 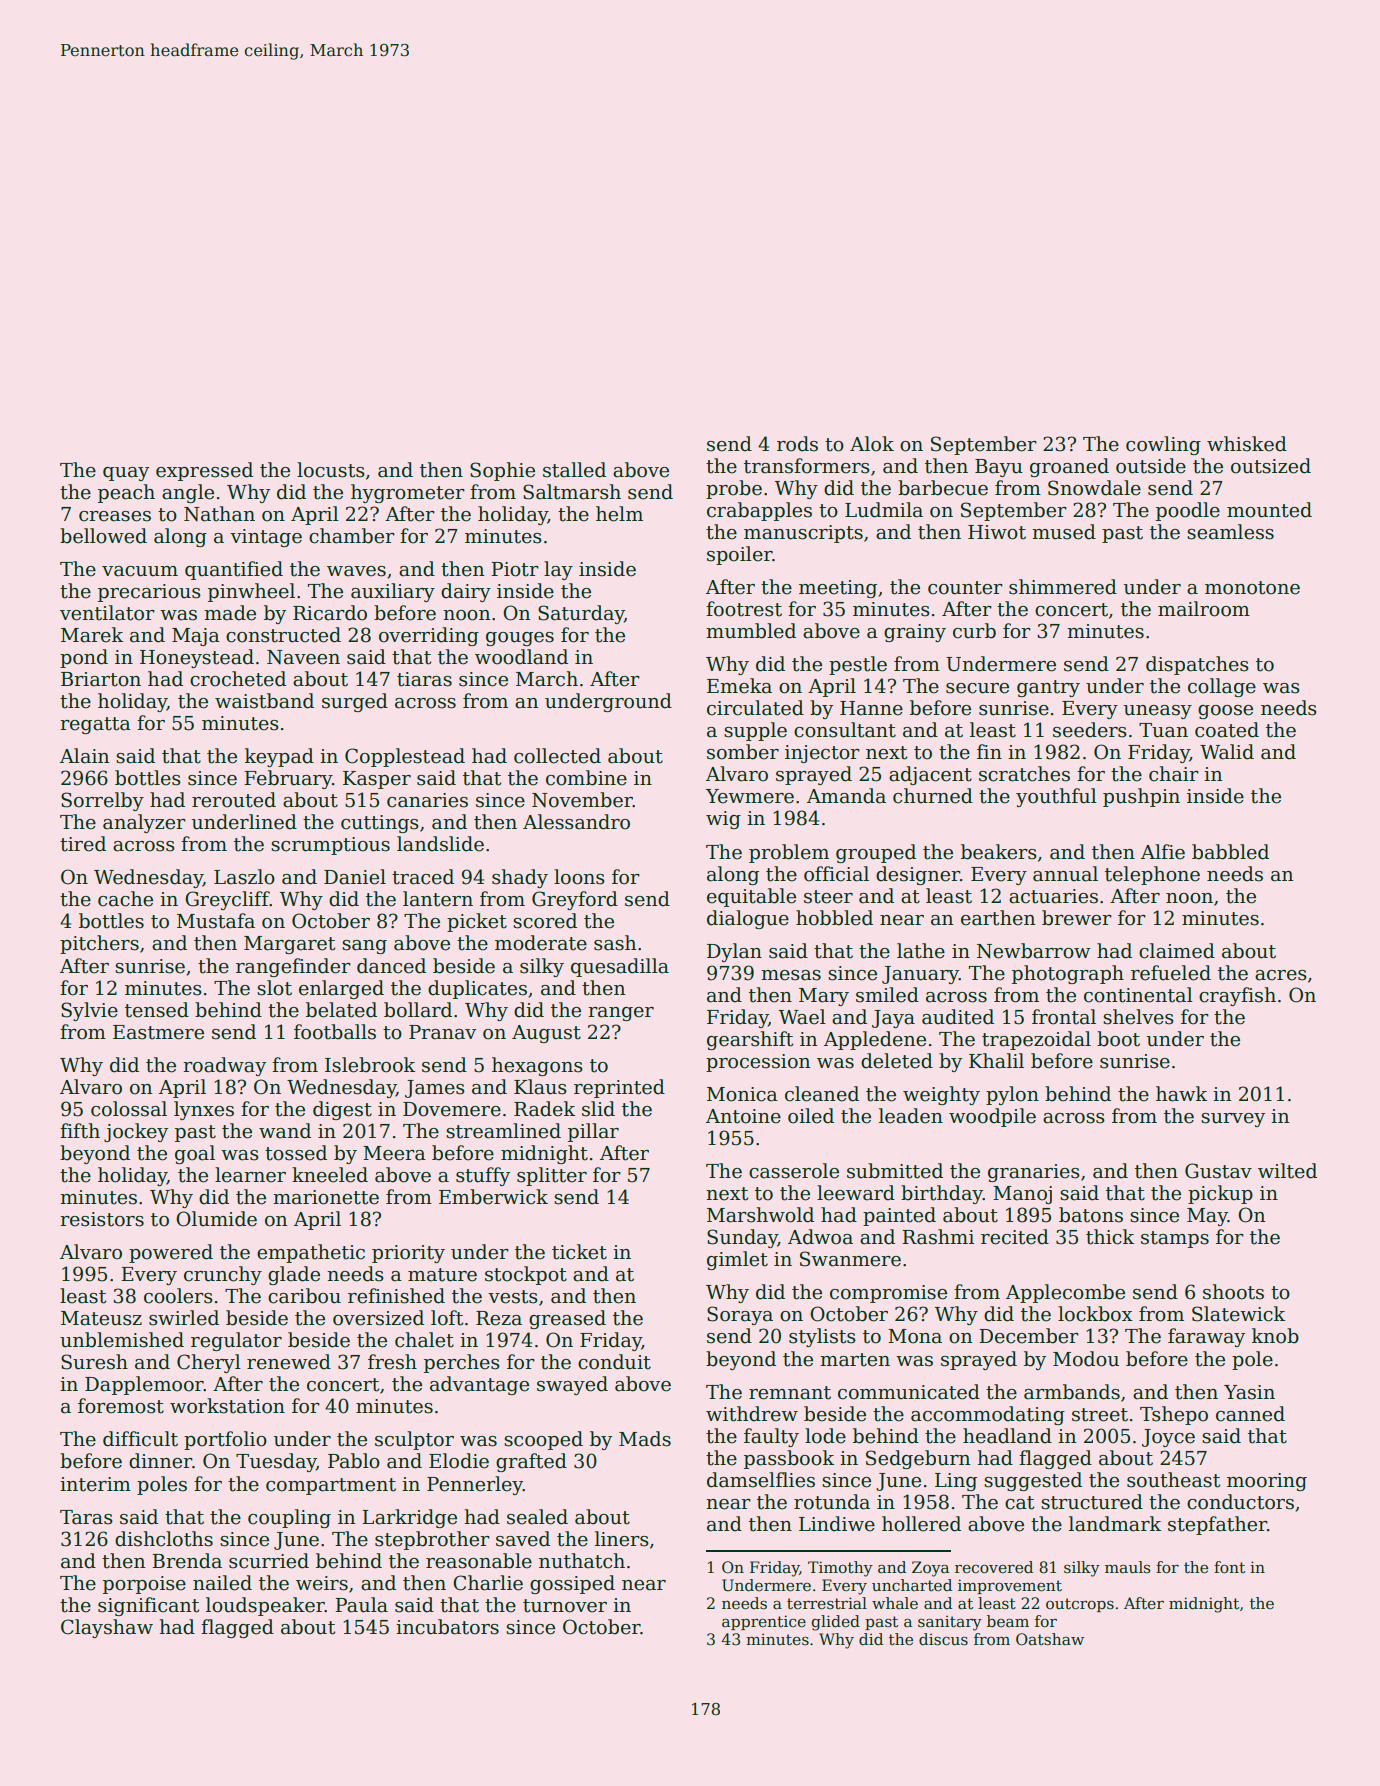 I want to click on workstation, so click(x=227, y=1406).
